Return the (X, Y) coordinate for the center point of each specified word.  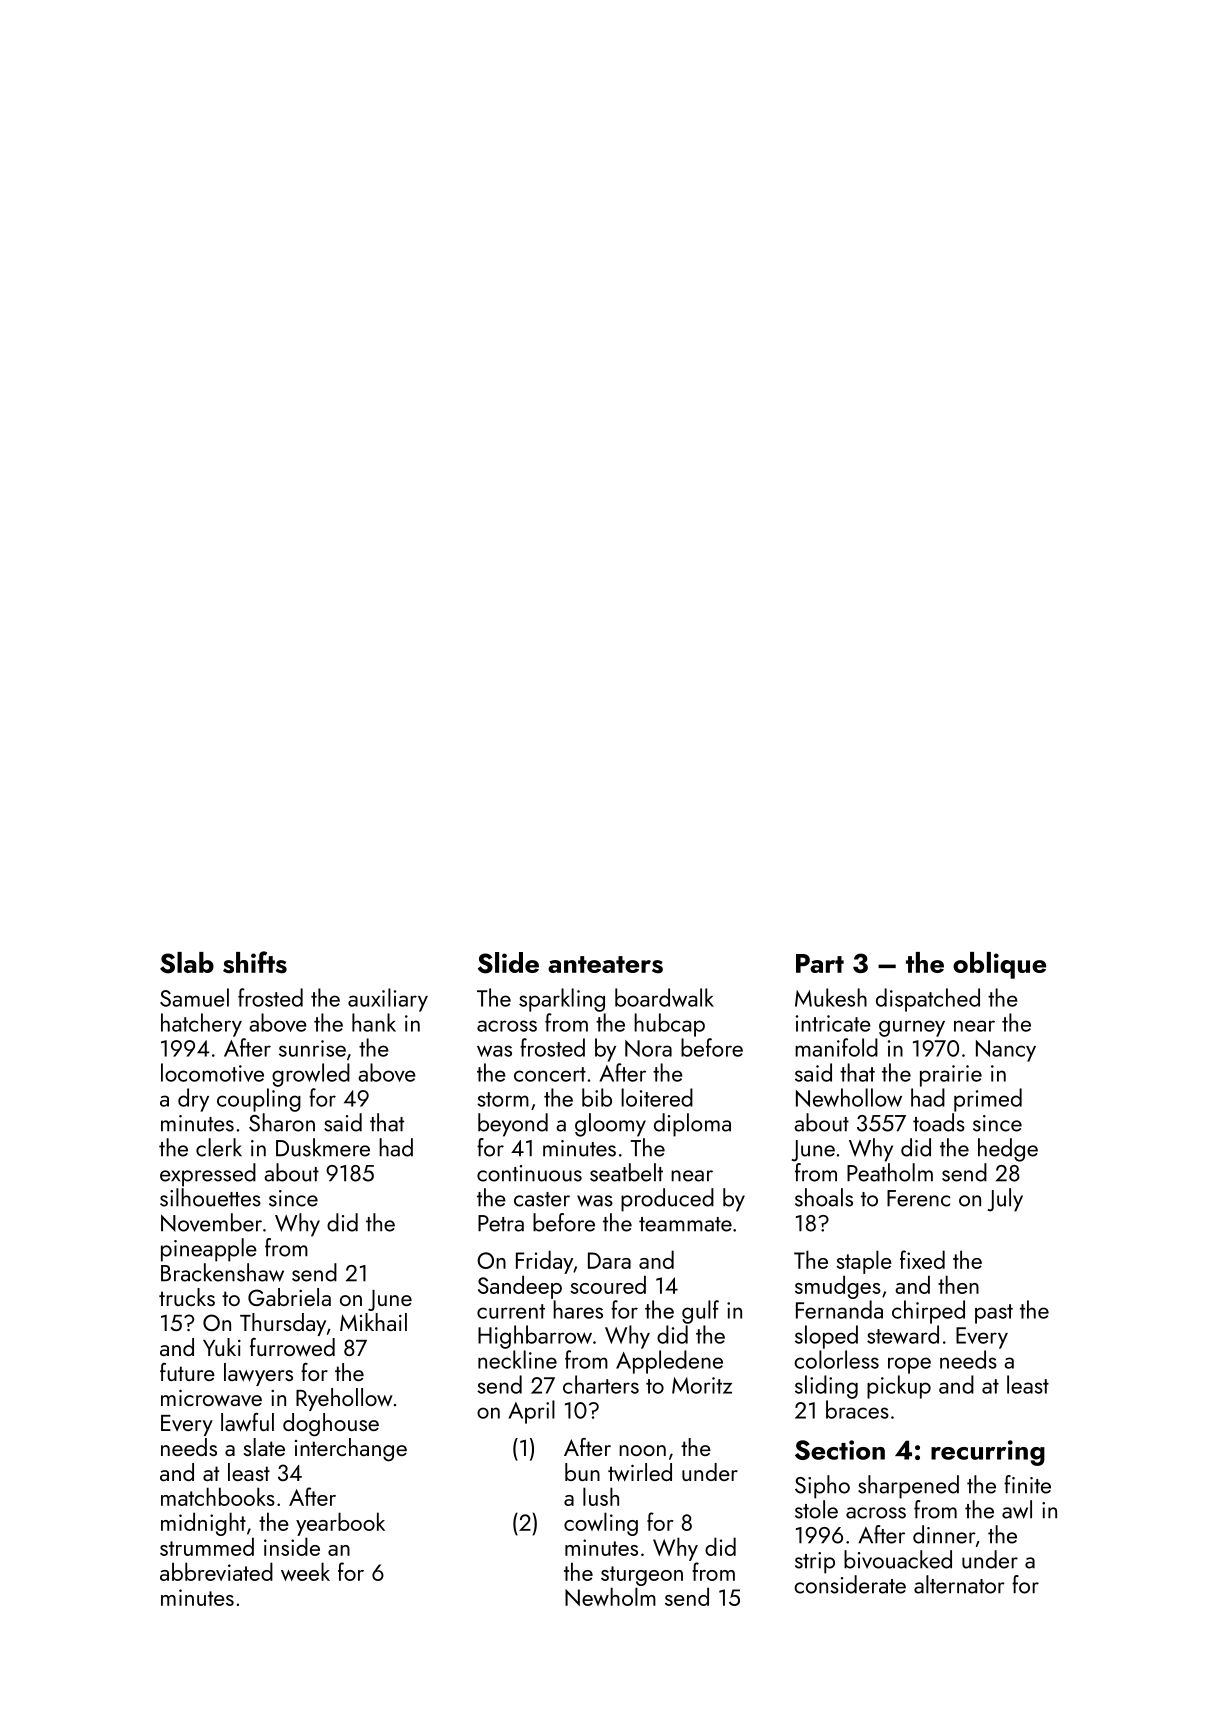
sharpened (908, 1487)
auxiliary (388, 1000)
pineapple (209, 1250)
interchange (351, 1450)
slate (264, 1447)
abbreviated (216, 1571)
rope (909, 1365)
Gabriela (289, 1297)
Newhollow (849, 1097)
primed (988, 1100)
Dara (609, 1260)
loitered (657, 1097)
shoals (824, 1197)
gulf (700, 1312)
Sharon (282, 1122)
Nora (648, 1048)
